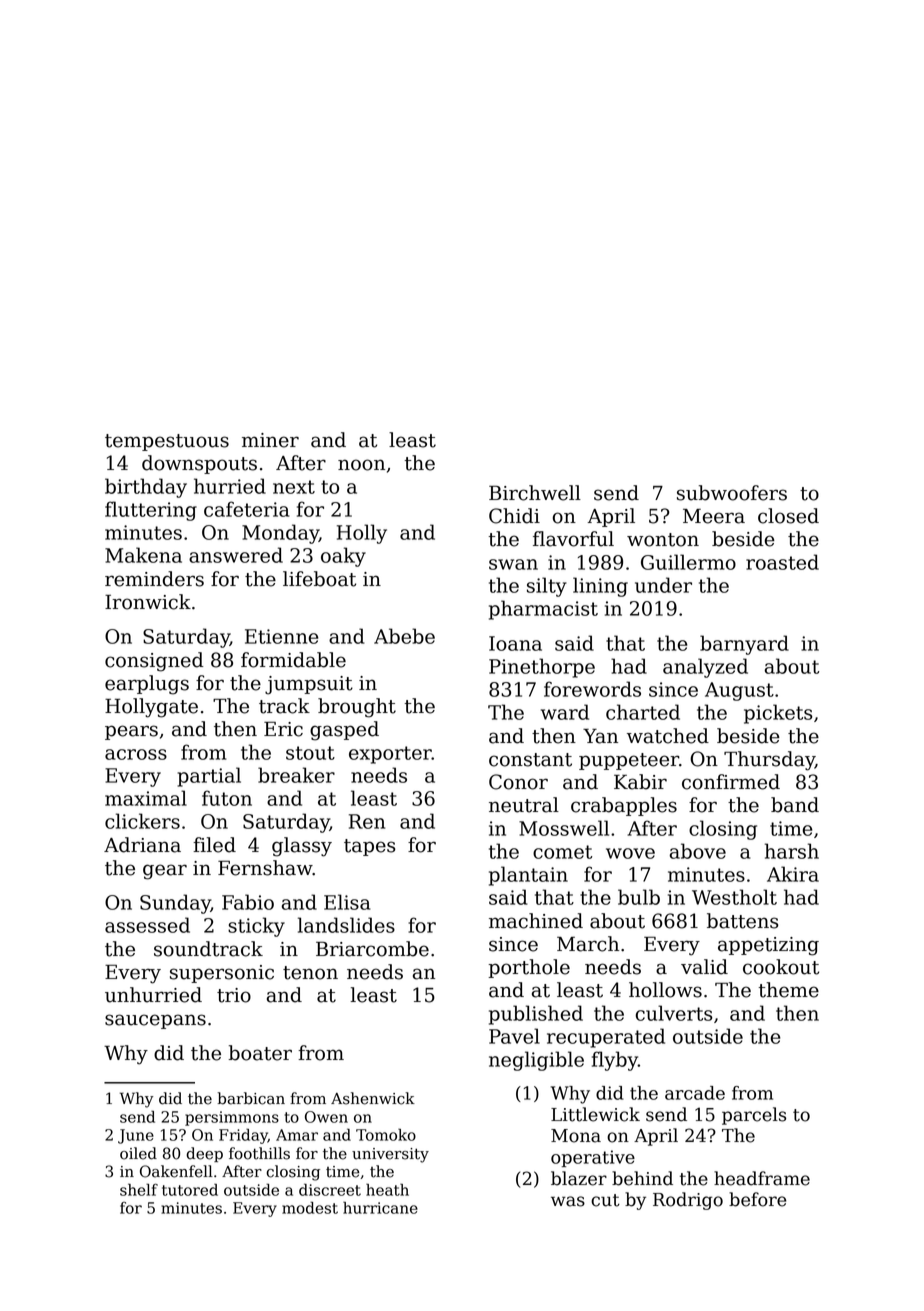 The image size is (924, 1311). Describe the element at coordinates (247, 509) in the page. I see `cafeteria` at that location.
